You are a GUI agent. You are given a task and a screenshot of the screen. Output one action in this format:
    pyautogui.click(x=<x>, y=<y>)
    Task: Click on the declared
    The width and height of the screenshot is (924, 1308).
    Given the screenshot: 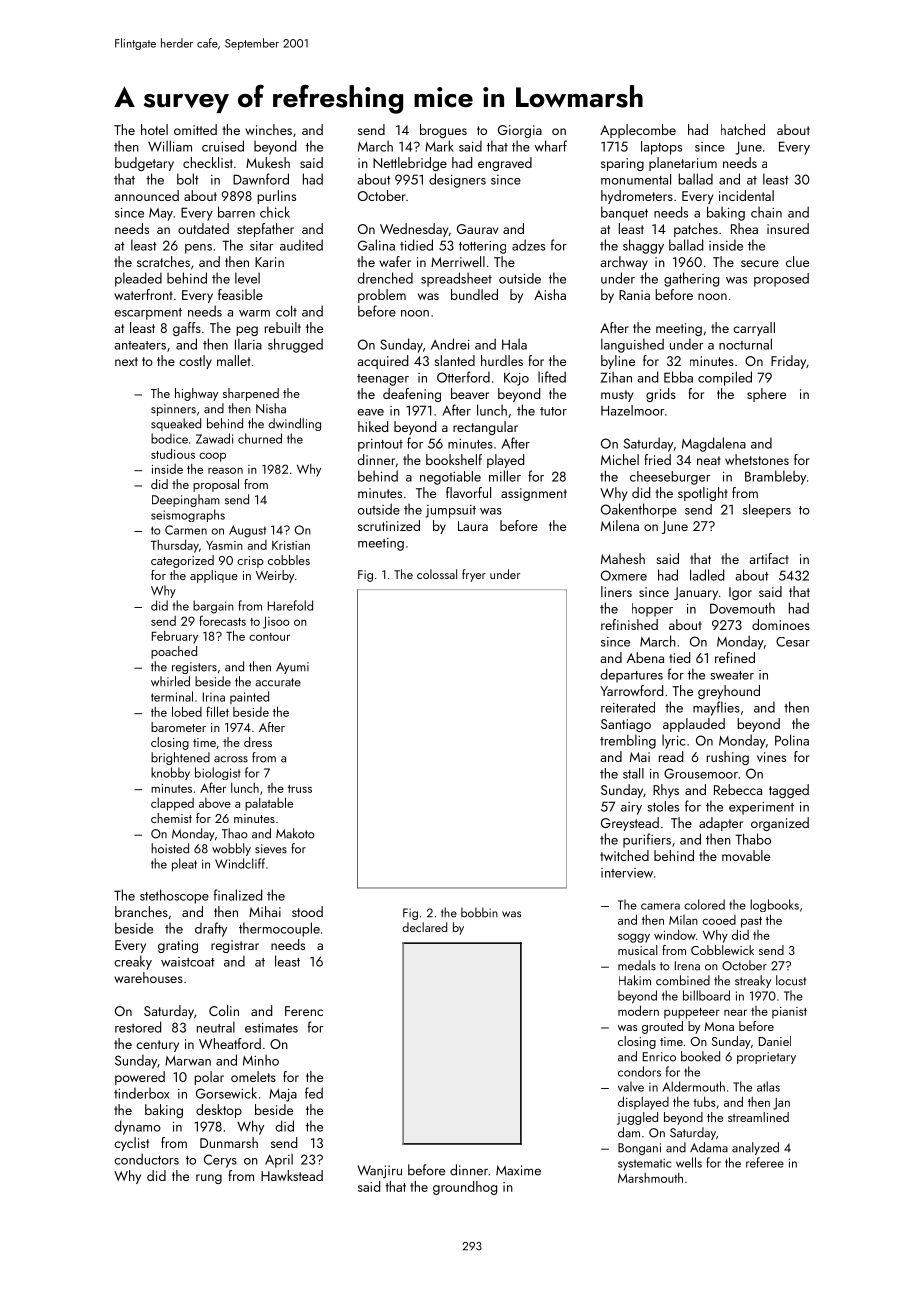 What is the action you would take?
    pyautogui.click(x=424, y=927)
